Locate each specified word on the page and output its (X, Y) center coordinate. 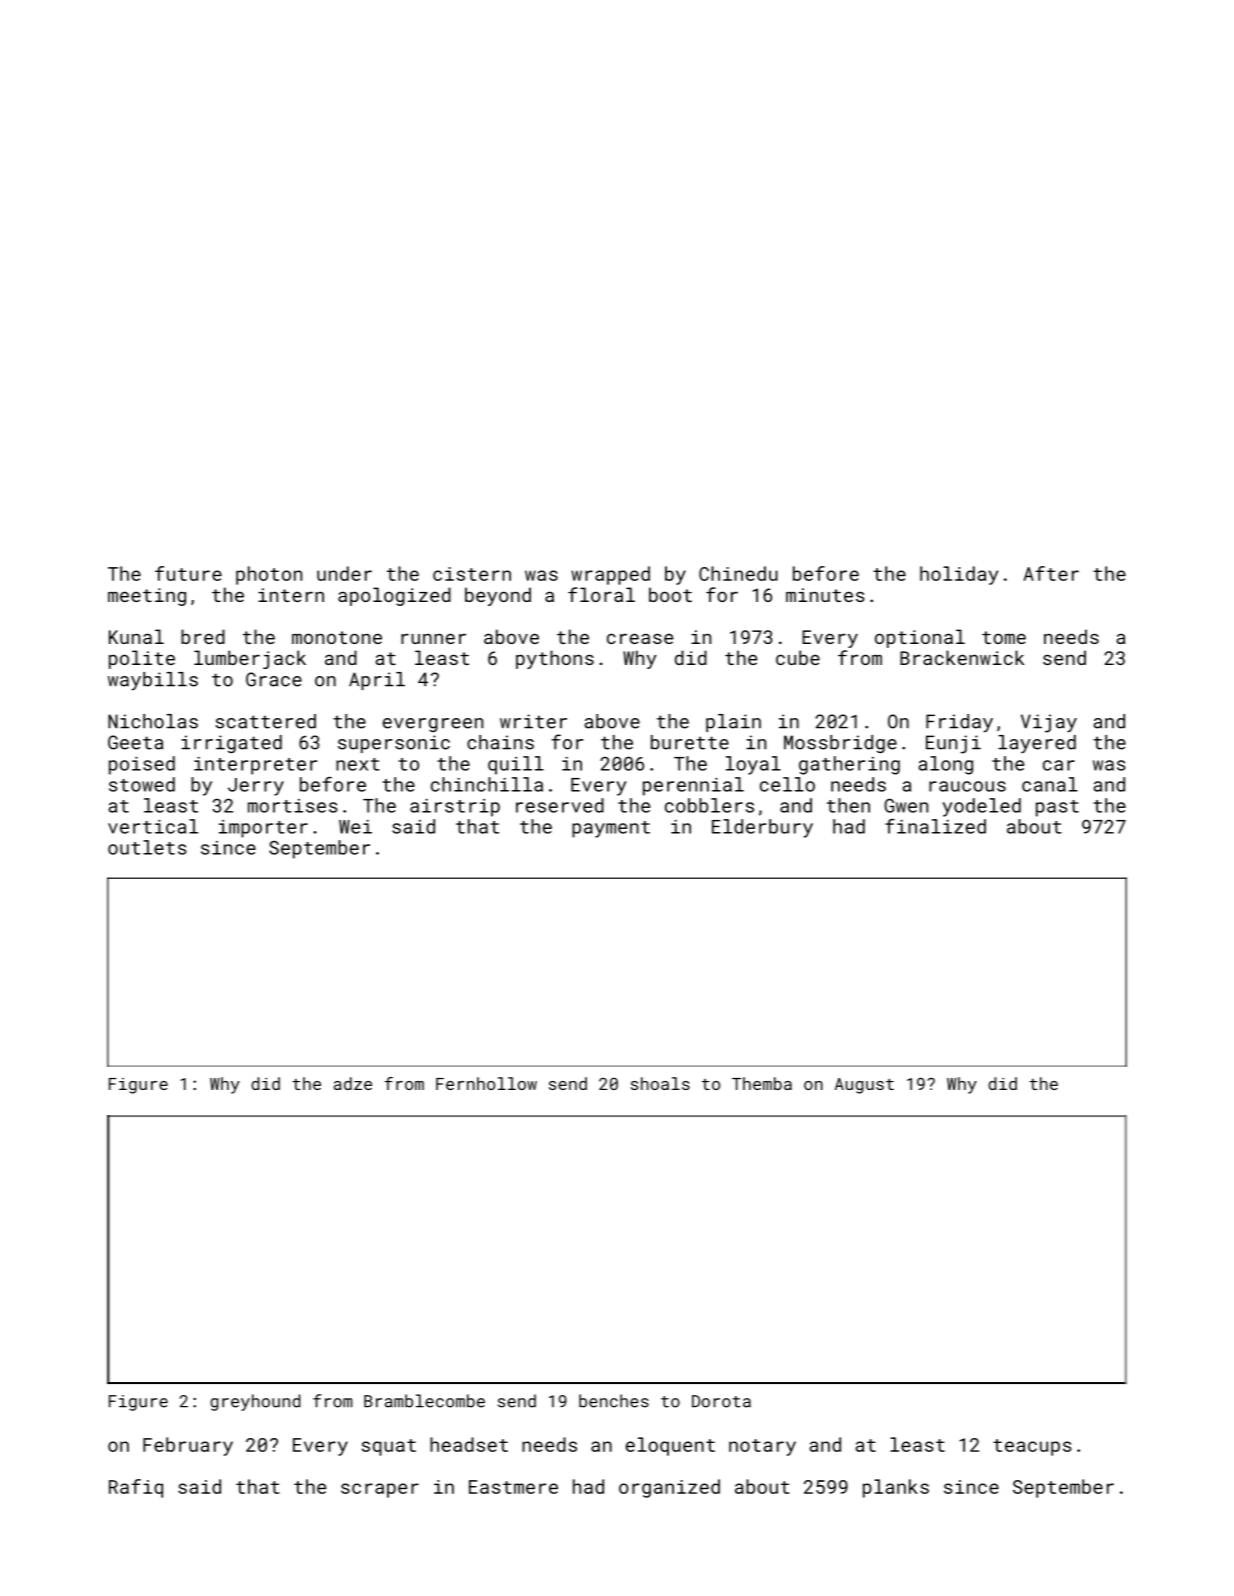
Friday (959, 723)
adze (353, 1083)
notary (762, 1447)
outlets (147, 847)
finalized (935, 826)
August (864, 1086)
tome (1004, 637)
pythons (555, 659)
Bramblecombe (424, 1401)
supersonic (394, 744)
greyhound (255, 1402)
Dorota (721, 1401)
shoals (660, 1083)
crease (640, 638)
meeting (147, 597)
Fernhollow (486, 1083)
